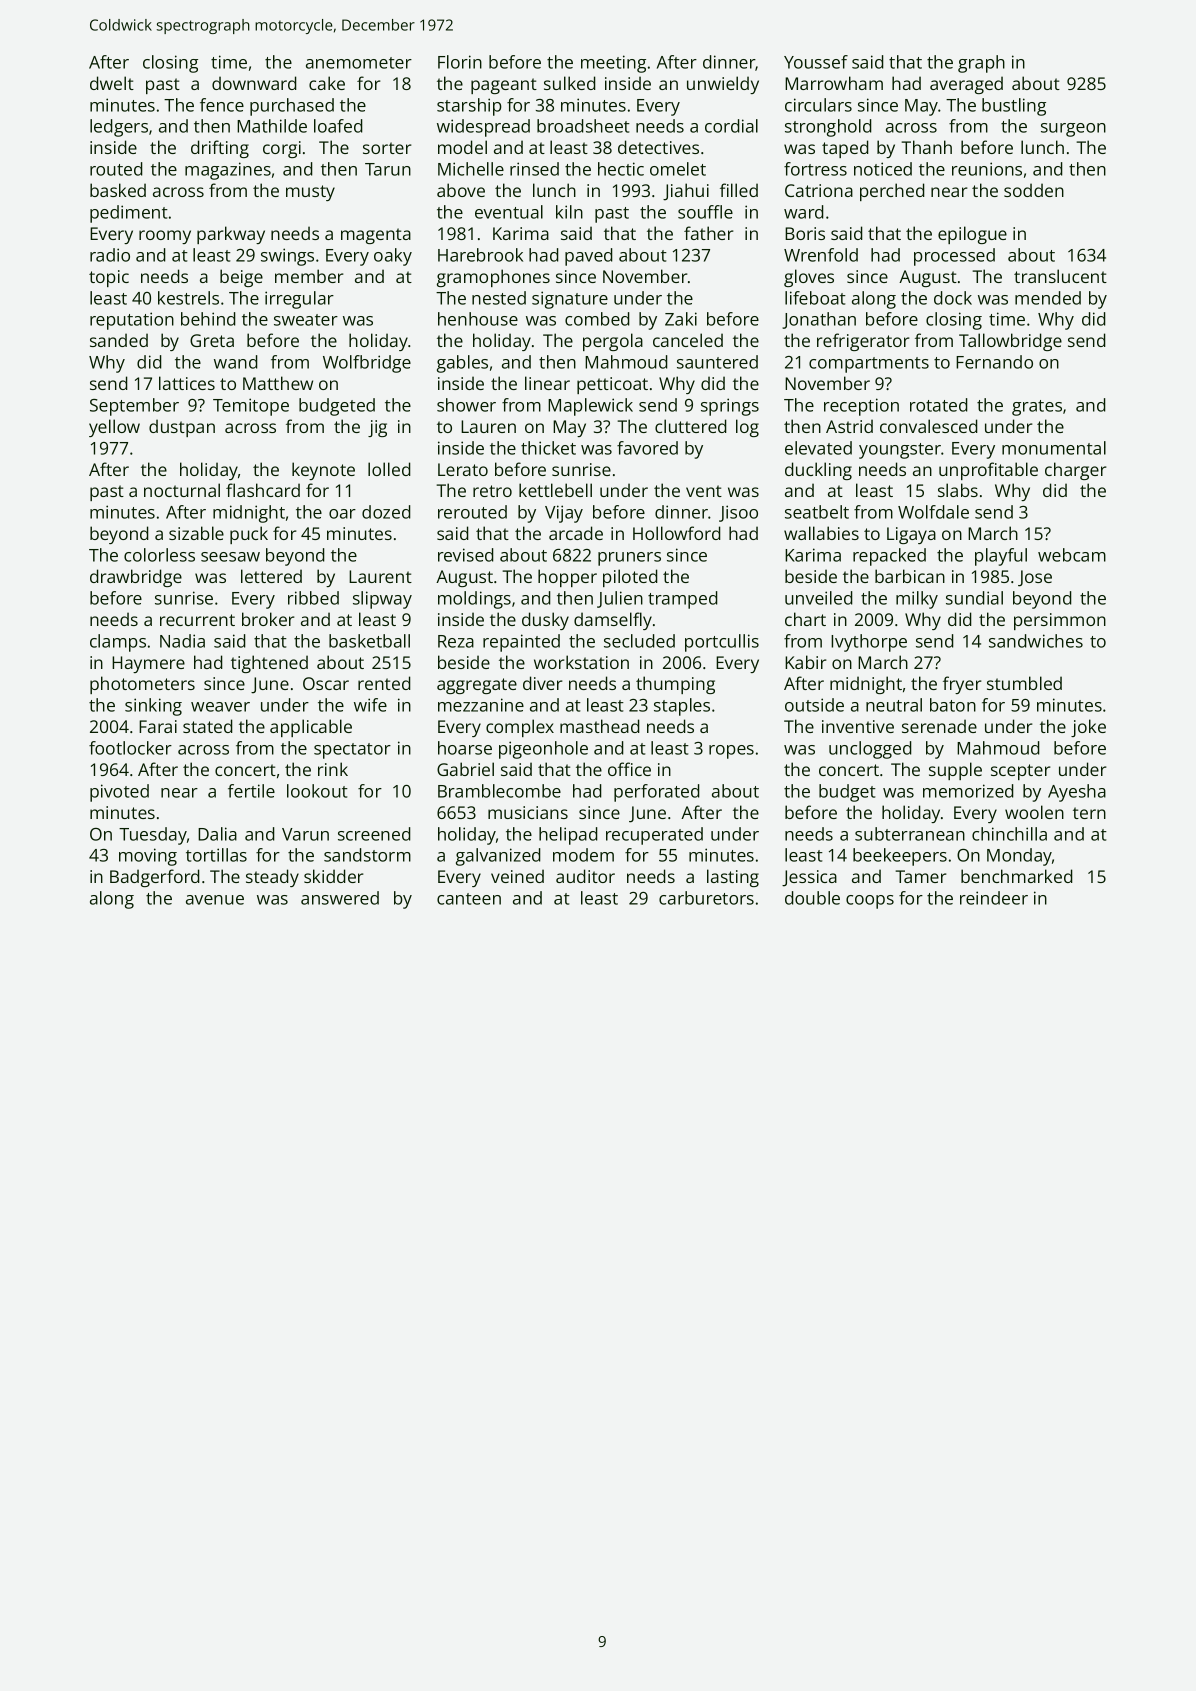 Image resolution: width=1196 pixels, height=1691 pixels. Describe the element at coordinates (590, 407) in the screenshot. I see `Maplewick` at that location.
